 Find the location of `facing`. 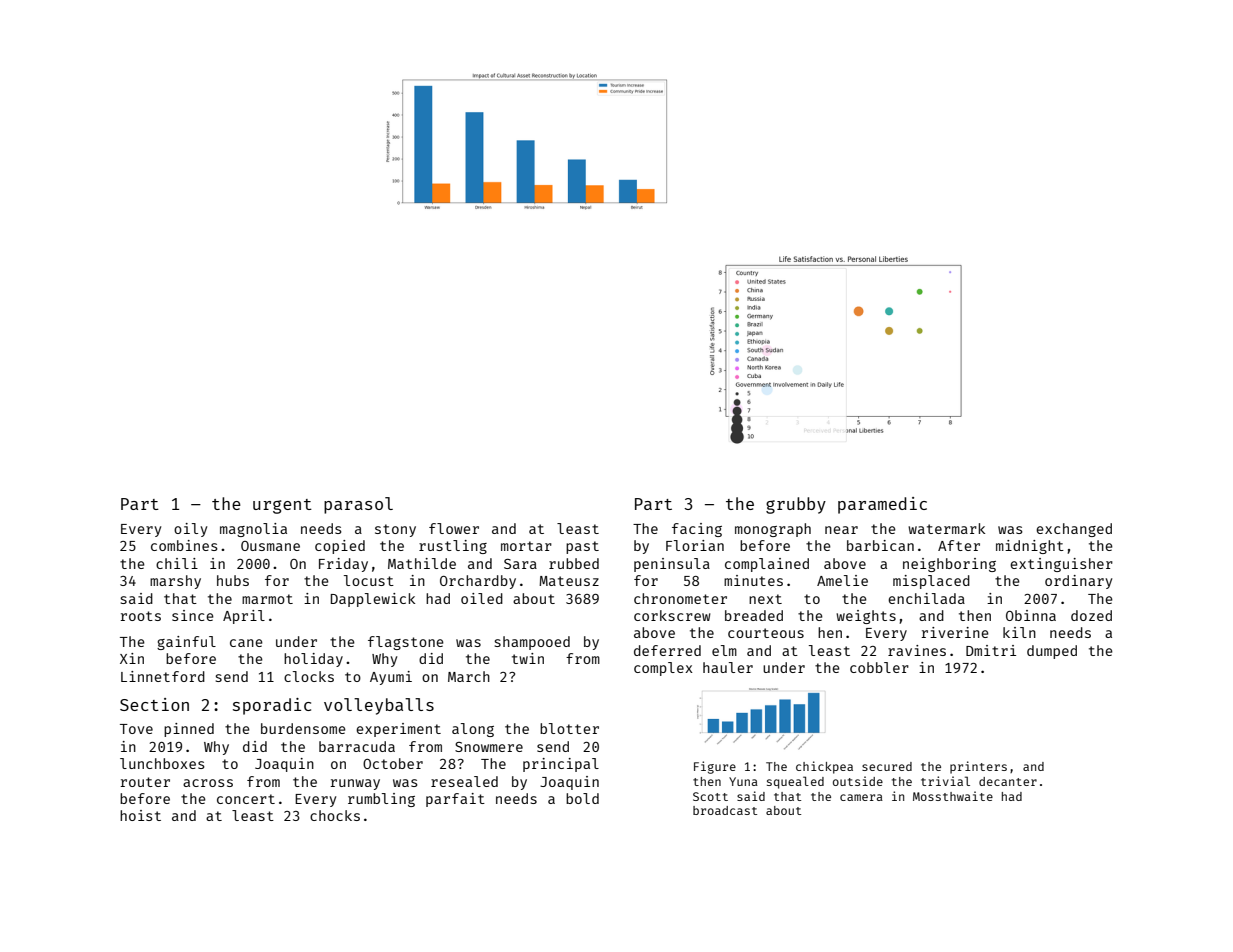

facing is located at coordinates (697, 530).
